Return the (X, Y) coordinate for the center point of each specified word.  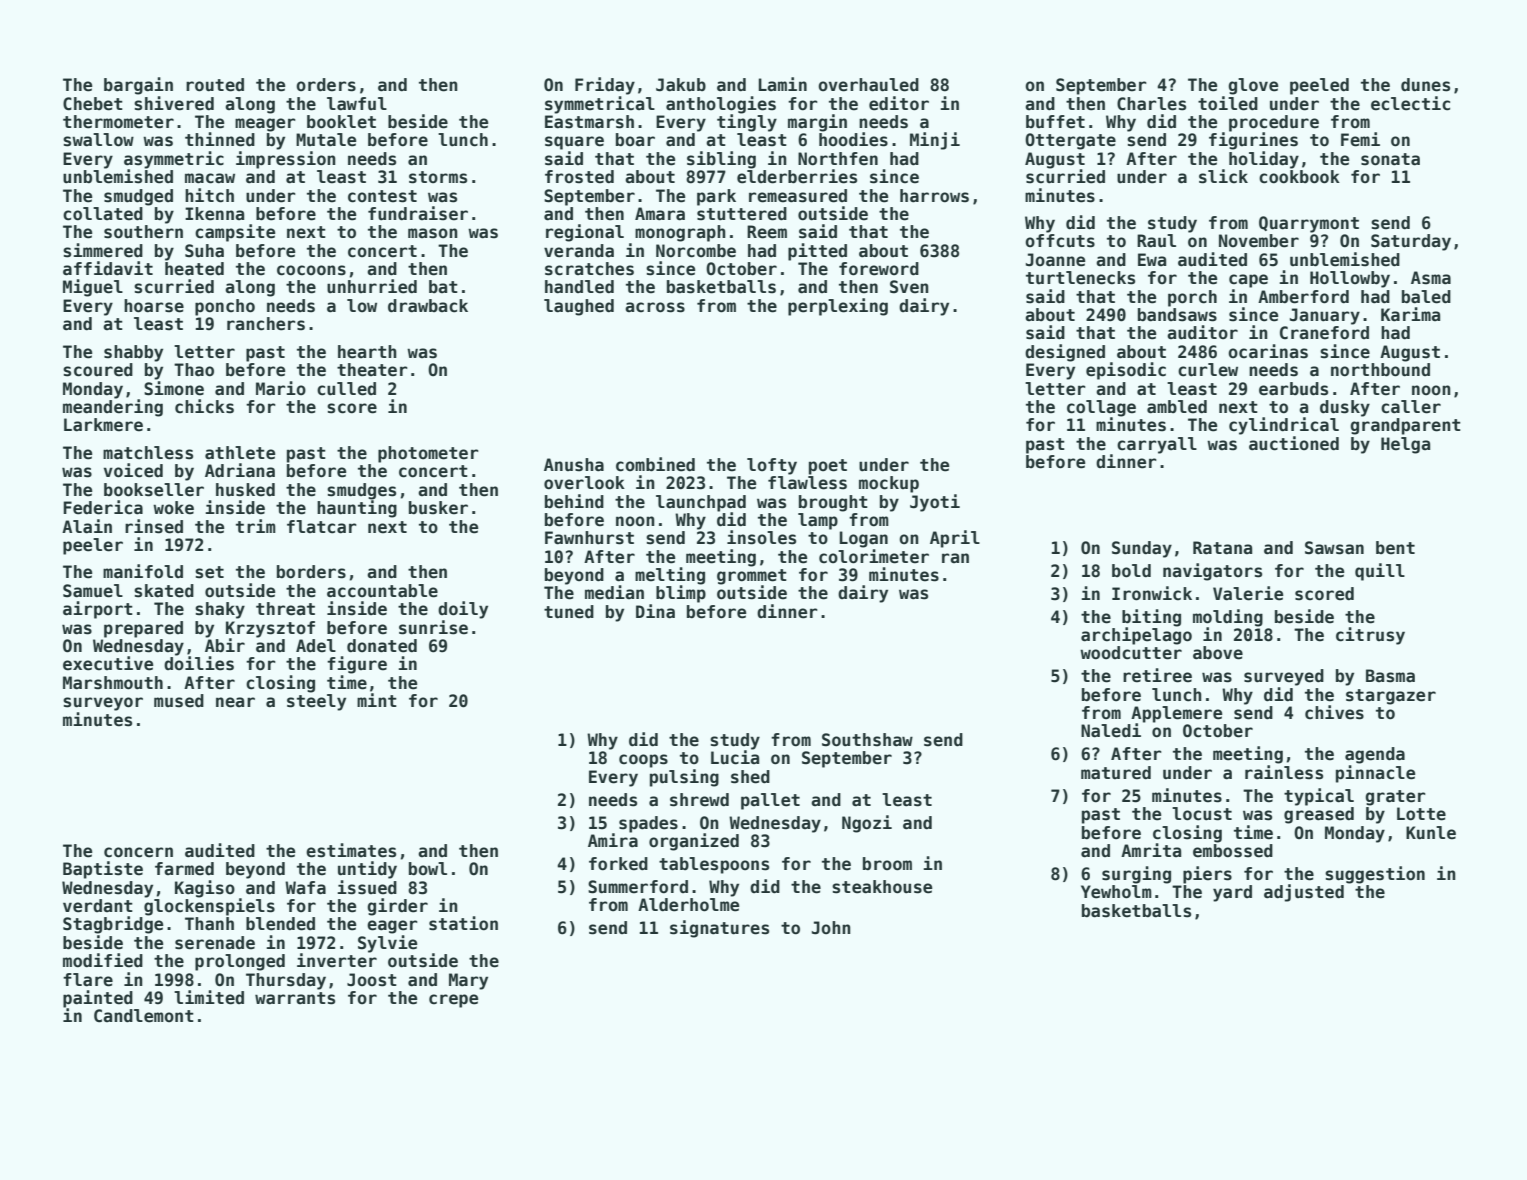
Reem (767, 232)
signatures (719, 929)
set (209, 572)
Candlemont (144, 1016)
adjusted (1304, 893)
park (716, 197)
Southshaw (867, 740)
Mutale (326, 140)
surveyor (103, 704)
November (1259, 241)
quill (1380, 572)
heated (194, 269)
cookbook (1299, 177)
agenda (1375, 755)
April (955, 539)
